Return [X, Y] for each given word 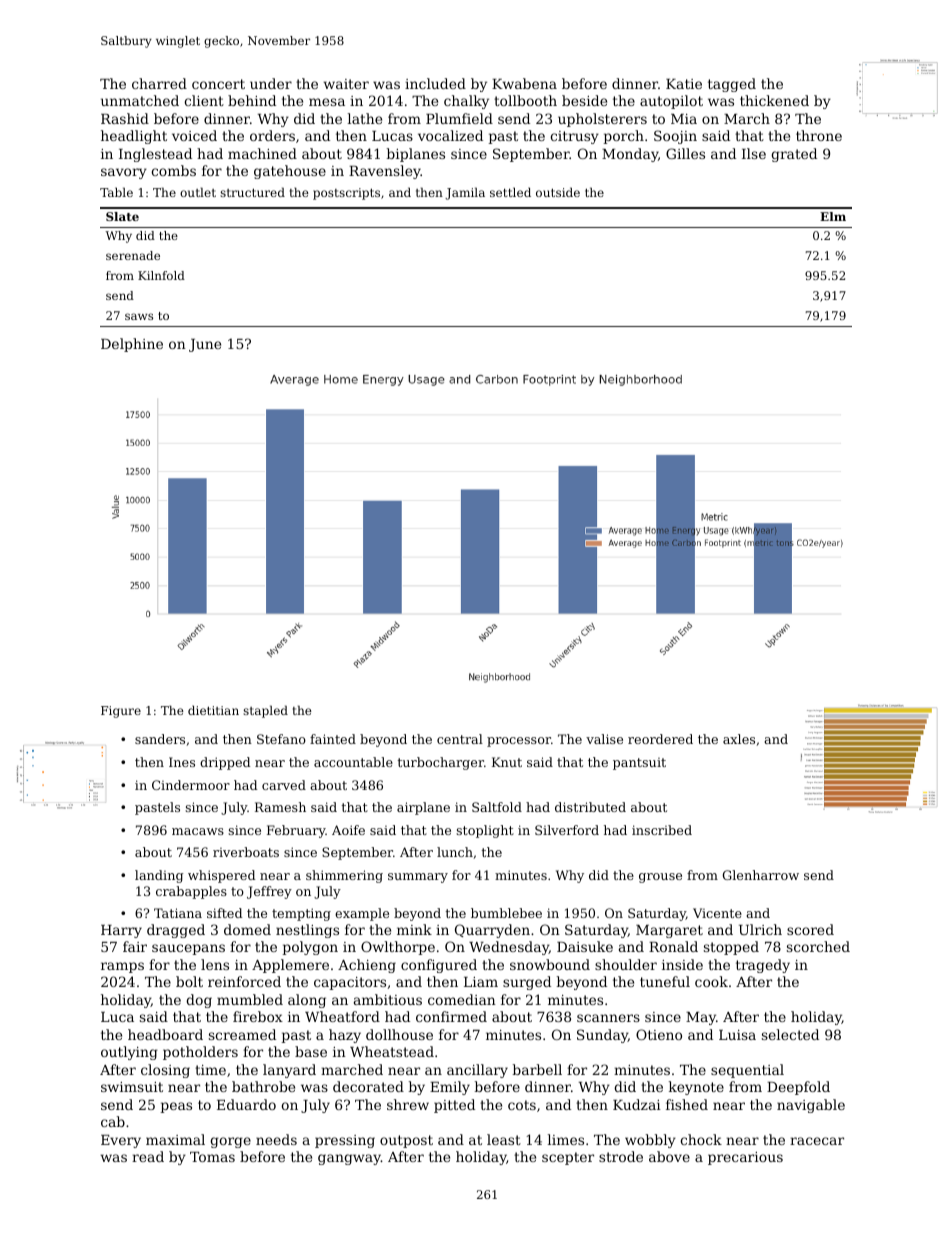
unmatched [140, 100]
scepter [568, 1158]
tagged [732, 85]
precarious [745, 1158]
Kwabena [524, 83]
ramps [122, 967]
